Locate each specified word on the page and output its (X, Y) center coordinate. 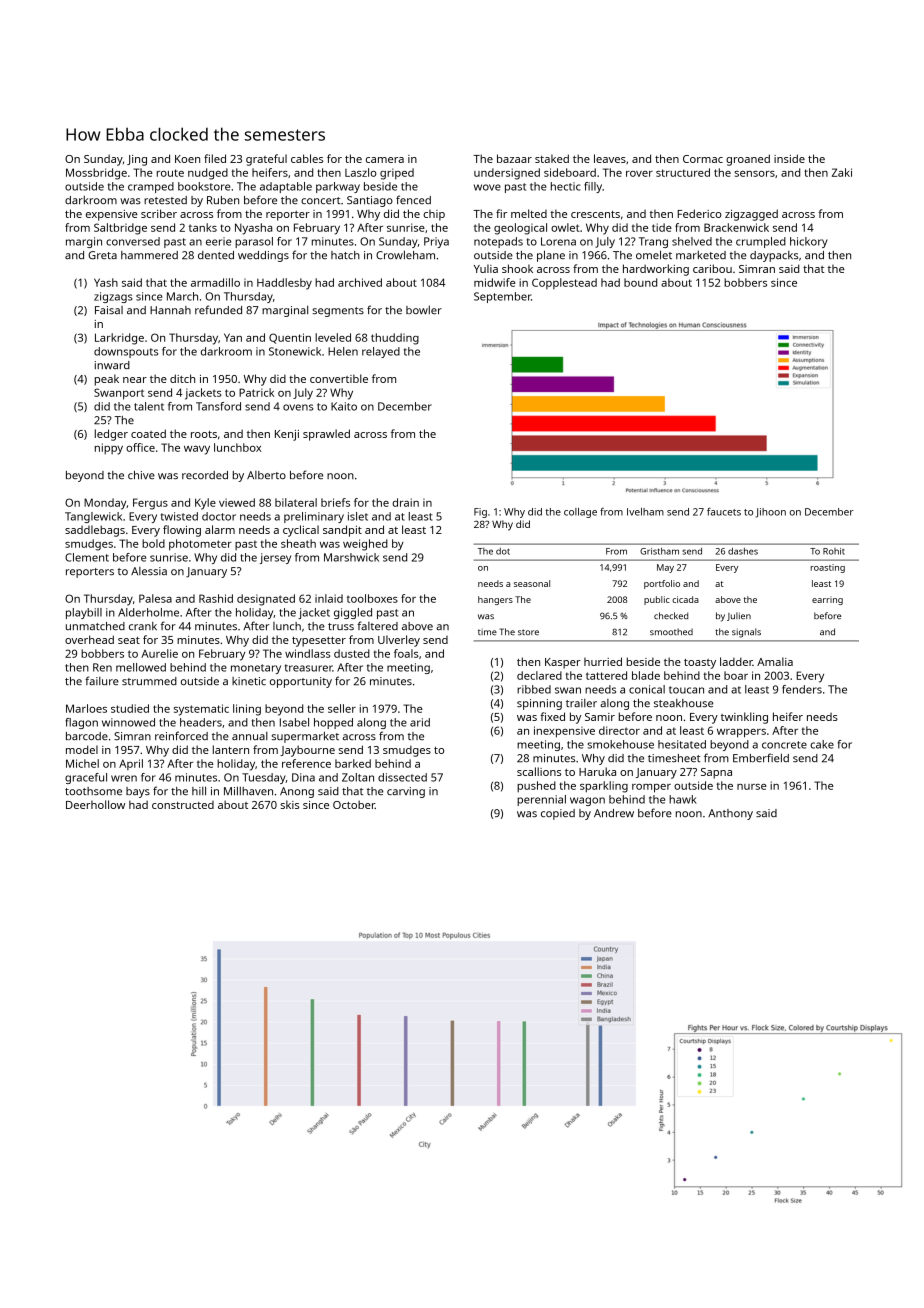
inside (789, 158)
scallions (539, 771)
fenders (802, 689)
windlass (307, 653)
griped (397, 174)
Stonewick (295, 351)
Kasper (563, 663)
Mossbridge (96, 174)
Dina (303, 777)
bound (640, 282)
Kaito (344, 406)
